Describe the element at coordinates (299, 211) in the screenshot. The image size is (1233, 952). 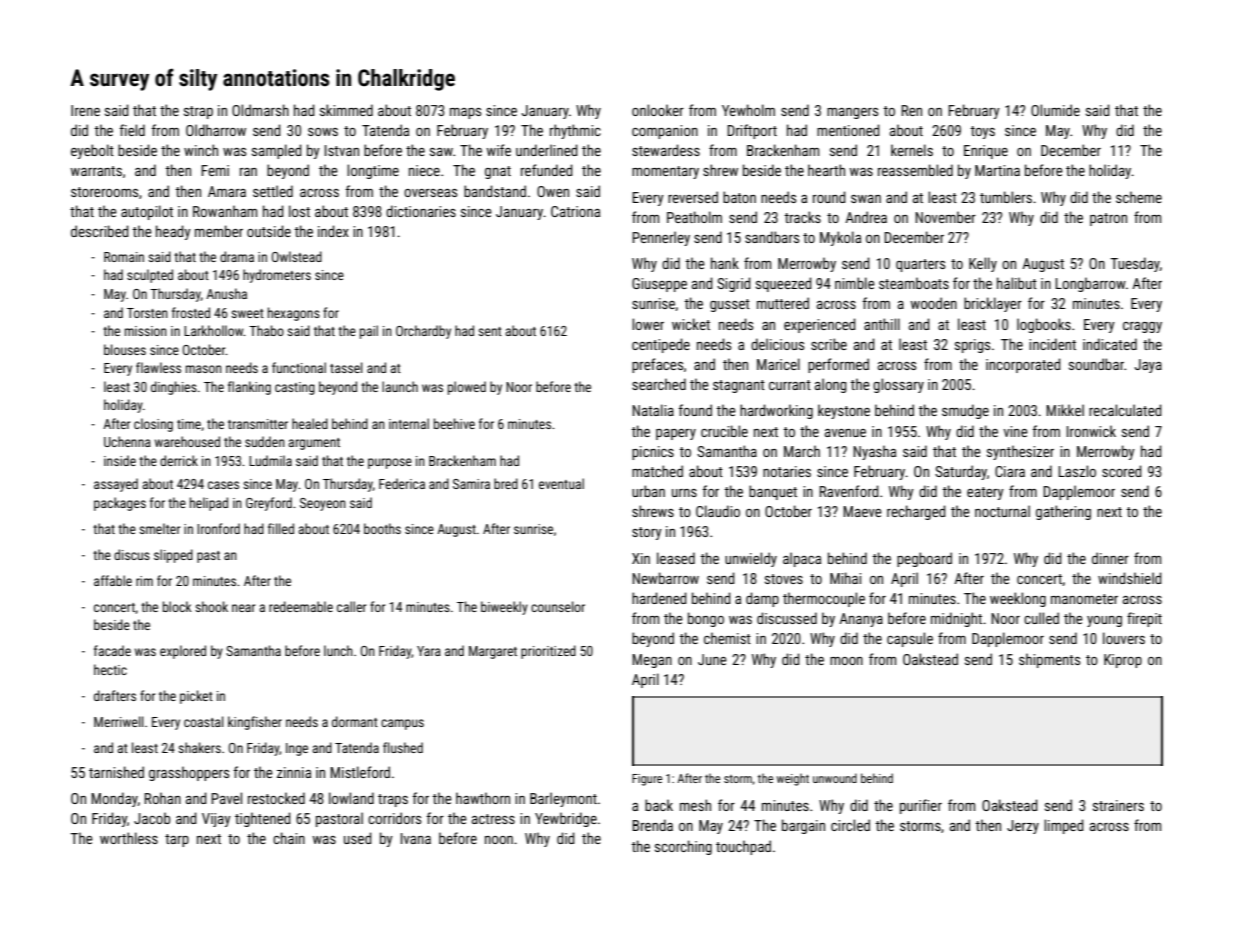
I see `lost` at that location.
